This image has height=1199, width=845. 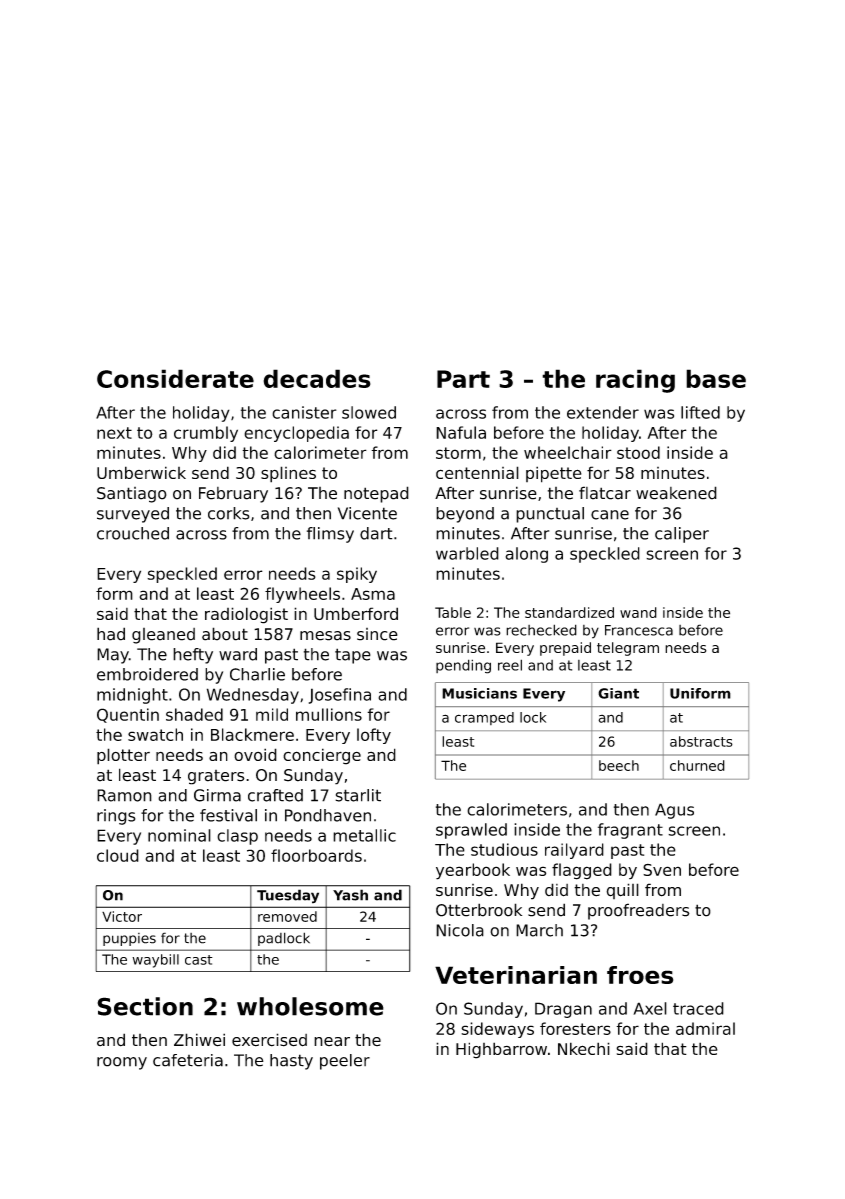 I want to click on decades, so click(x=317, y=378).
